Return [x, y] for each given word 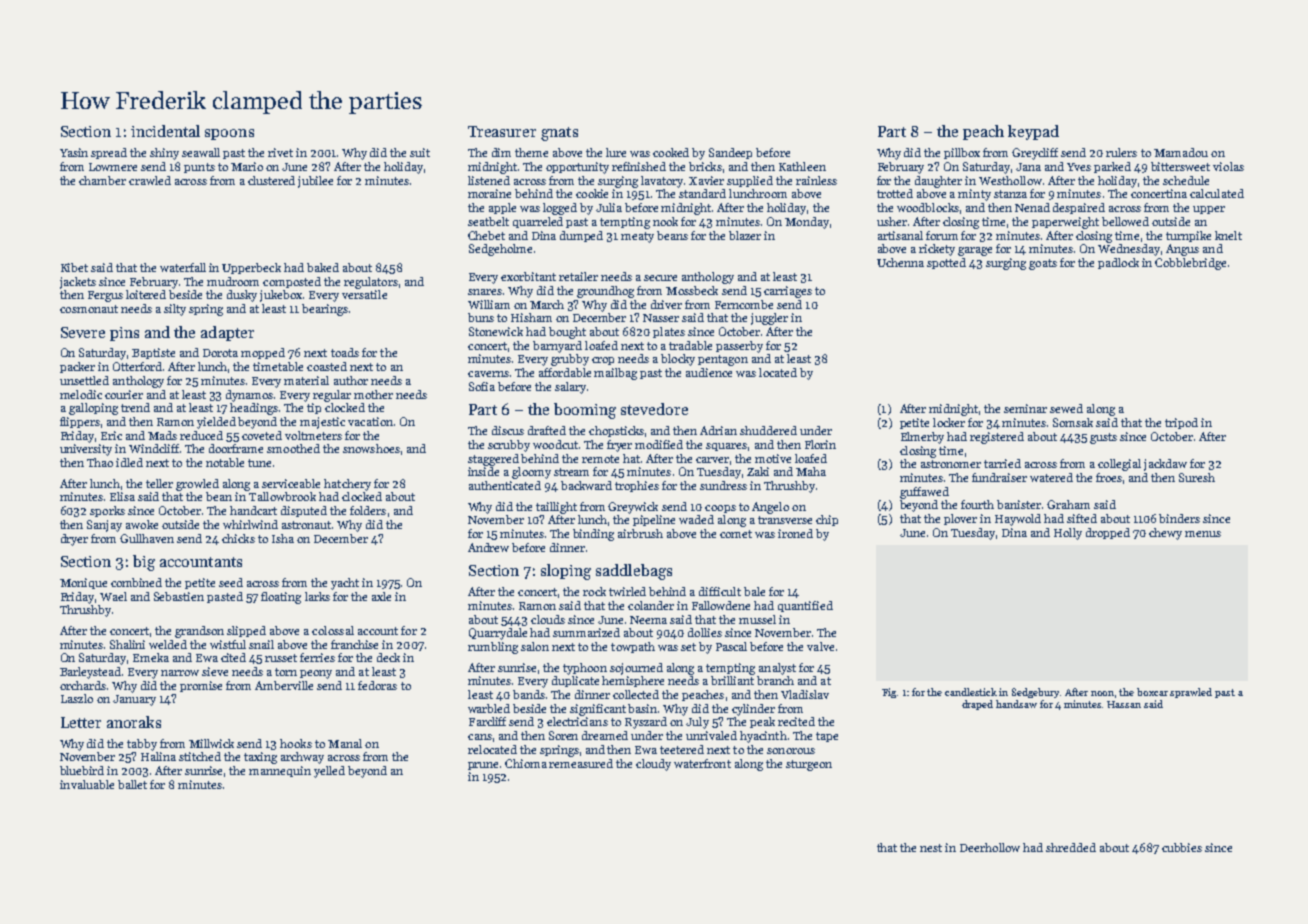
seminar [1025, 408]
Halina [158, 756]
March [547, 304]
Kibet [74, 267]
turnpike [1188, 236]
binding [593, 535]
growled [197, 485]
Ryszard [646, 723]
